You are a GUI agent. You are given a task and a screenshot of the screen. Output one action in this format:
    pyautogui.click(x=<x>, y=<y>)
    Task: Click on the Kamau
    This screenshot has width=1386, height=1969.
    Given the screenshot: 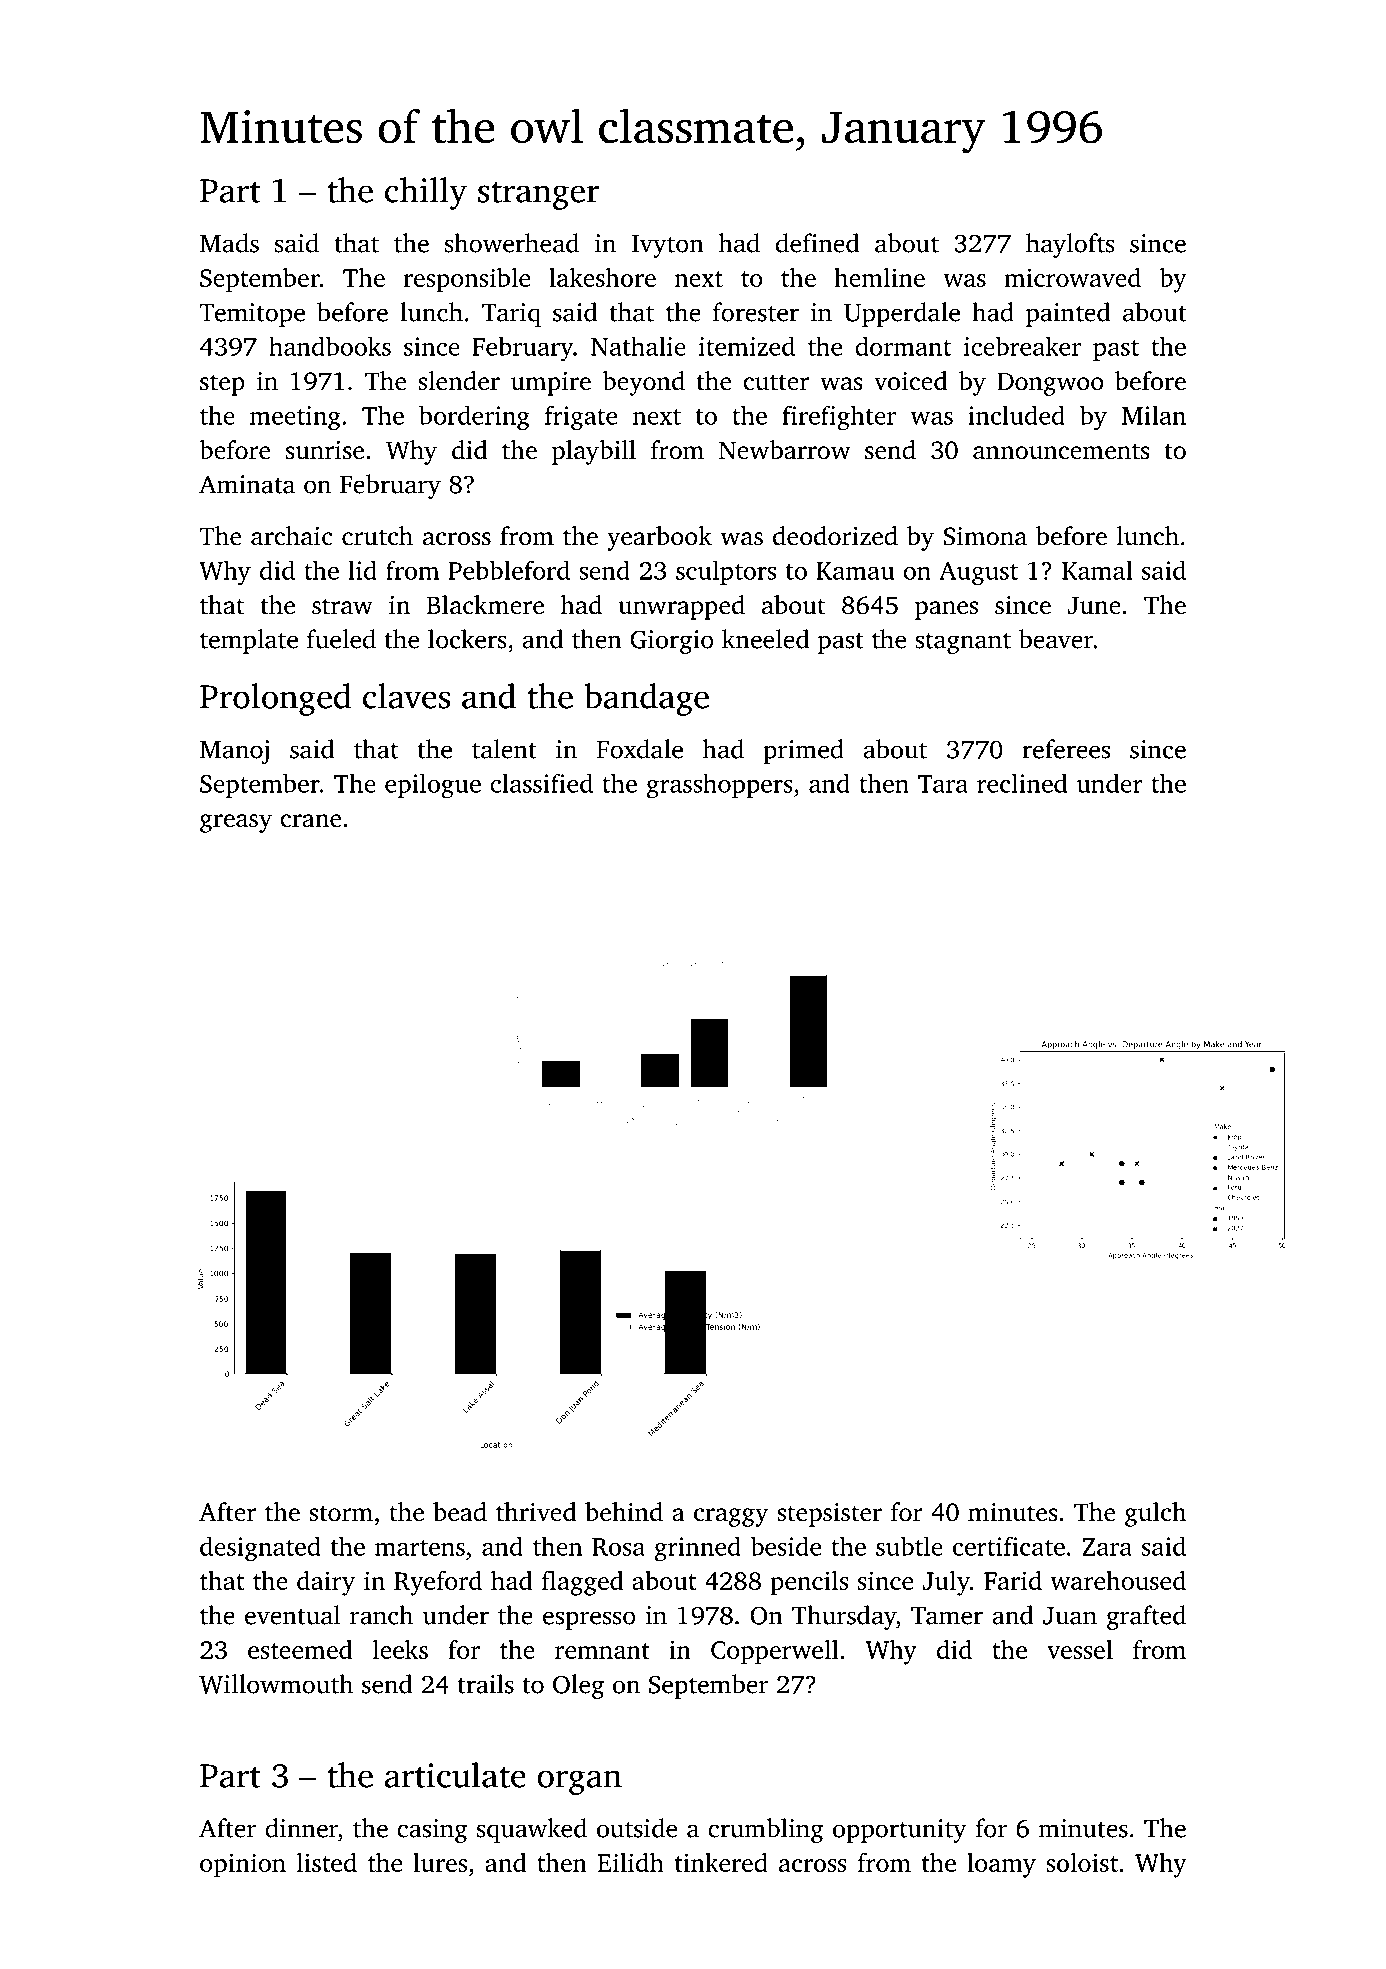 What is the action you would take?
    pyautogui.click(x=855, y=571)
